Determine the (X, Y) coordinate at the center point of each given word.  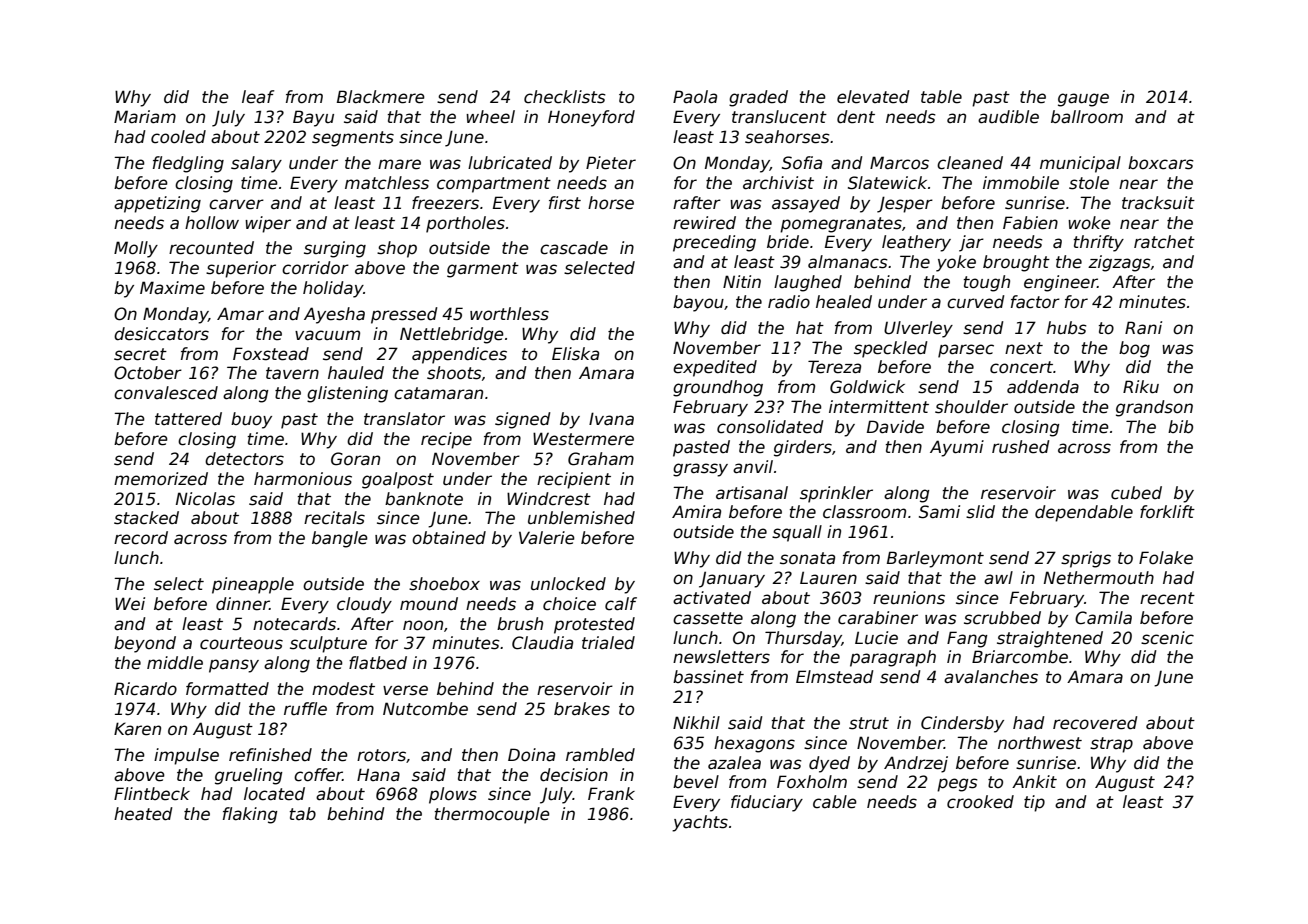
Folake (1166, 558)
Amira (696, 512)
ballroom (1087, 117)
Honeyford (591, 118)
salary (256, 164)
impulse (186, 756)
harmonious (303, 479)
